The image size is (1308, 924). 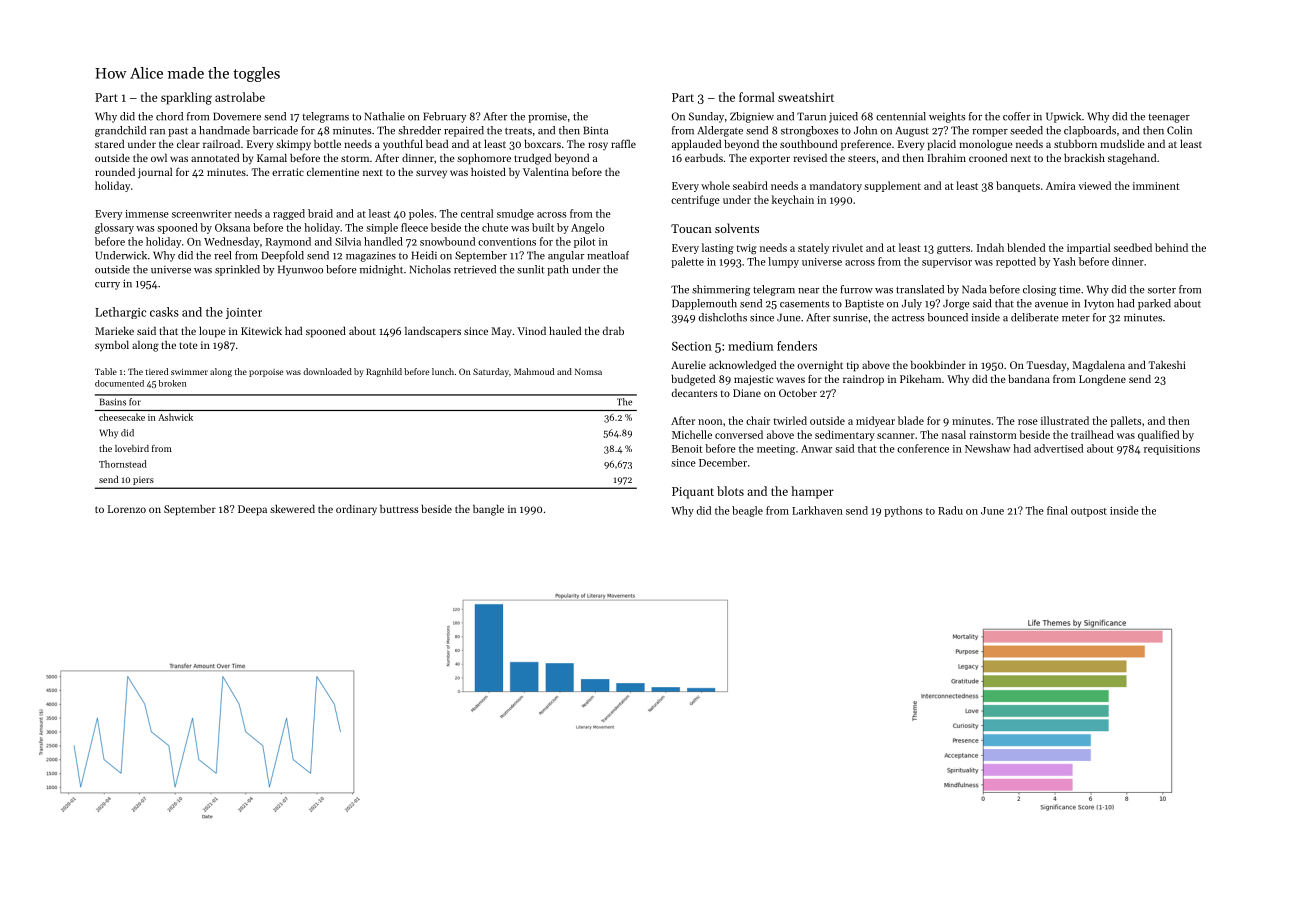 What do you see at coordinates (723, 317) in the document?
I see `dishcloths` at bounding box center [723, 317].
